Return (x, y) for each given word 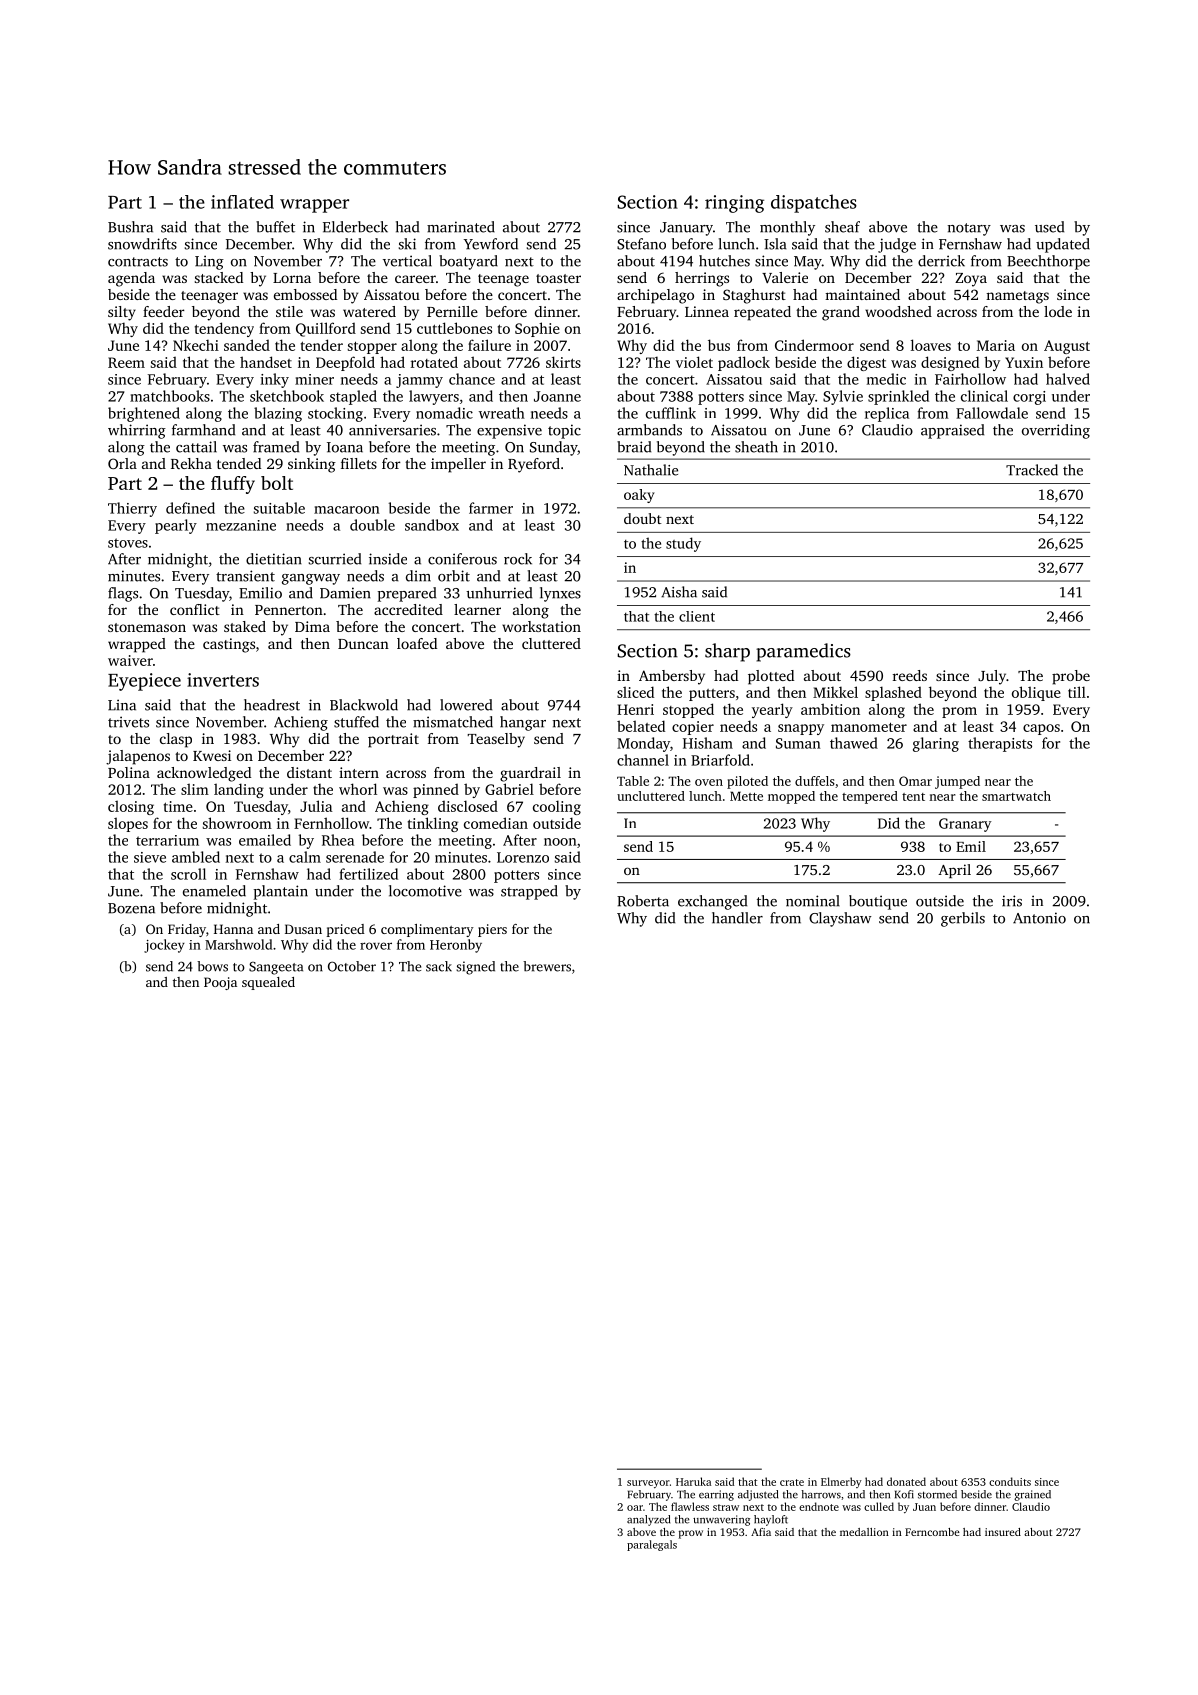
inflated (242, 202)
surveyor (648, 1484)
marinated (461, 227)
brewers (547, 966)
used (1049, 227)
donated (906, 1481)
